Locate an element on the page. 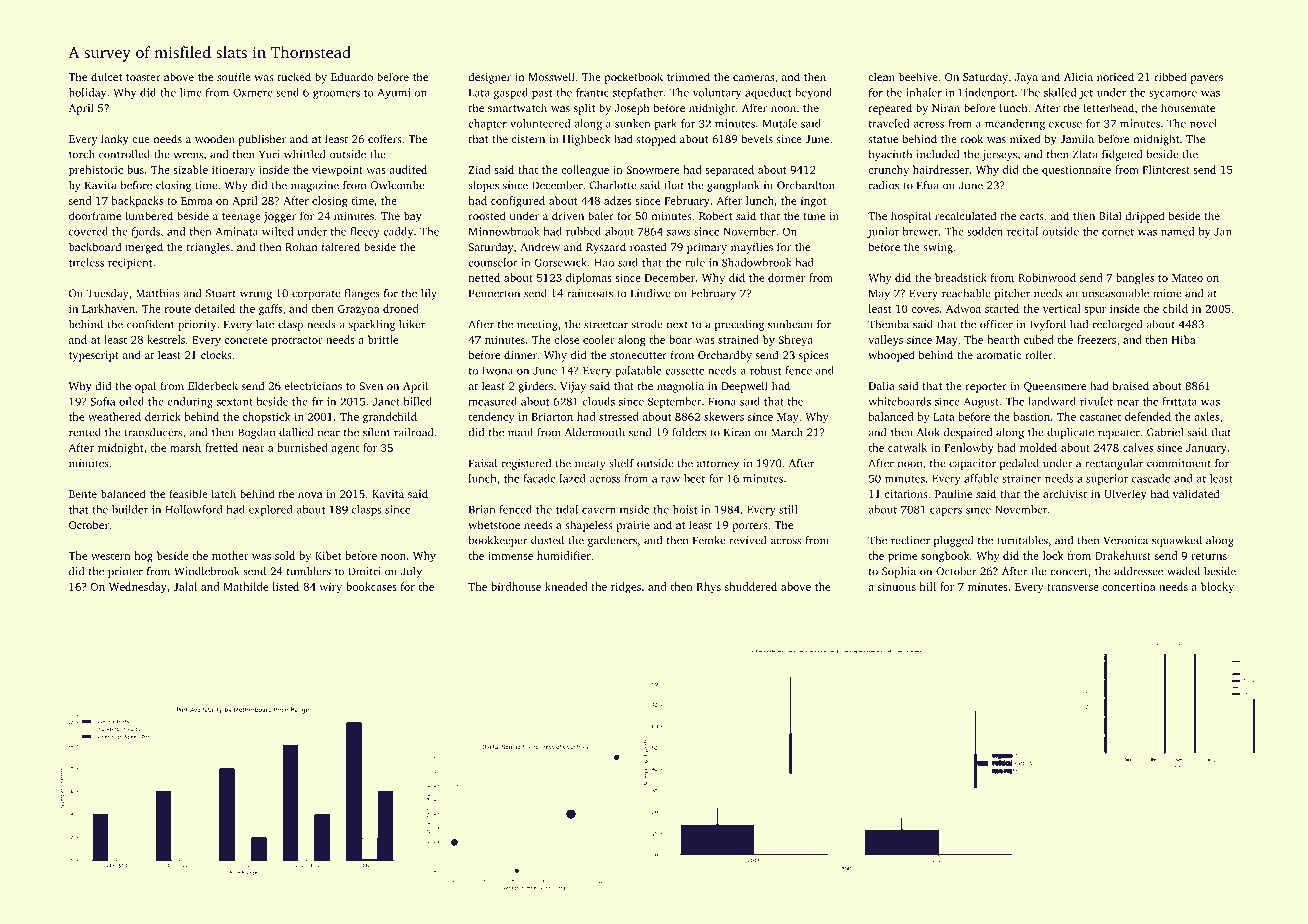 The height and width of the page is (924, 1308). cameras is located at coordinates (753, 78).
